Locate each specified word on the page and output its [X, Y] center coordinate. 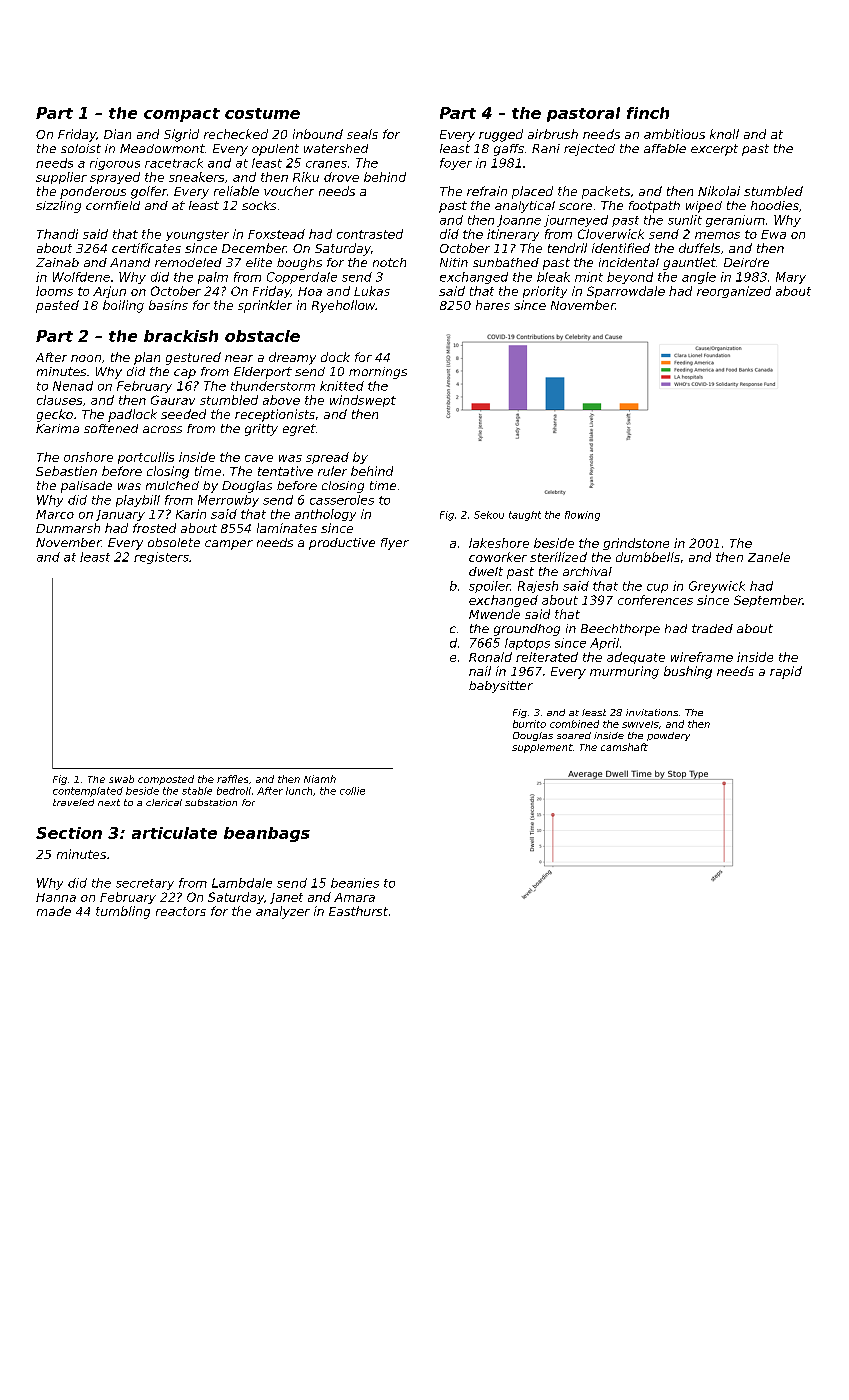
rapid [786, 672]
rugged [501, 135]
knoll [724, 134]
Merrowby [228, 501]
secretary [145, 884]
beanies [355, 883]
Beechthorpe [620, 630]
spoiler [490, 587]
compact [182, 115]
